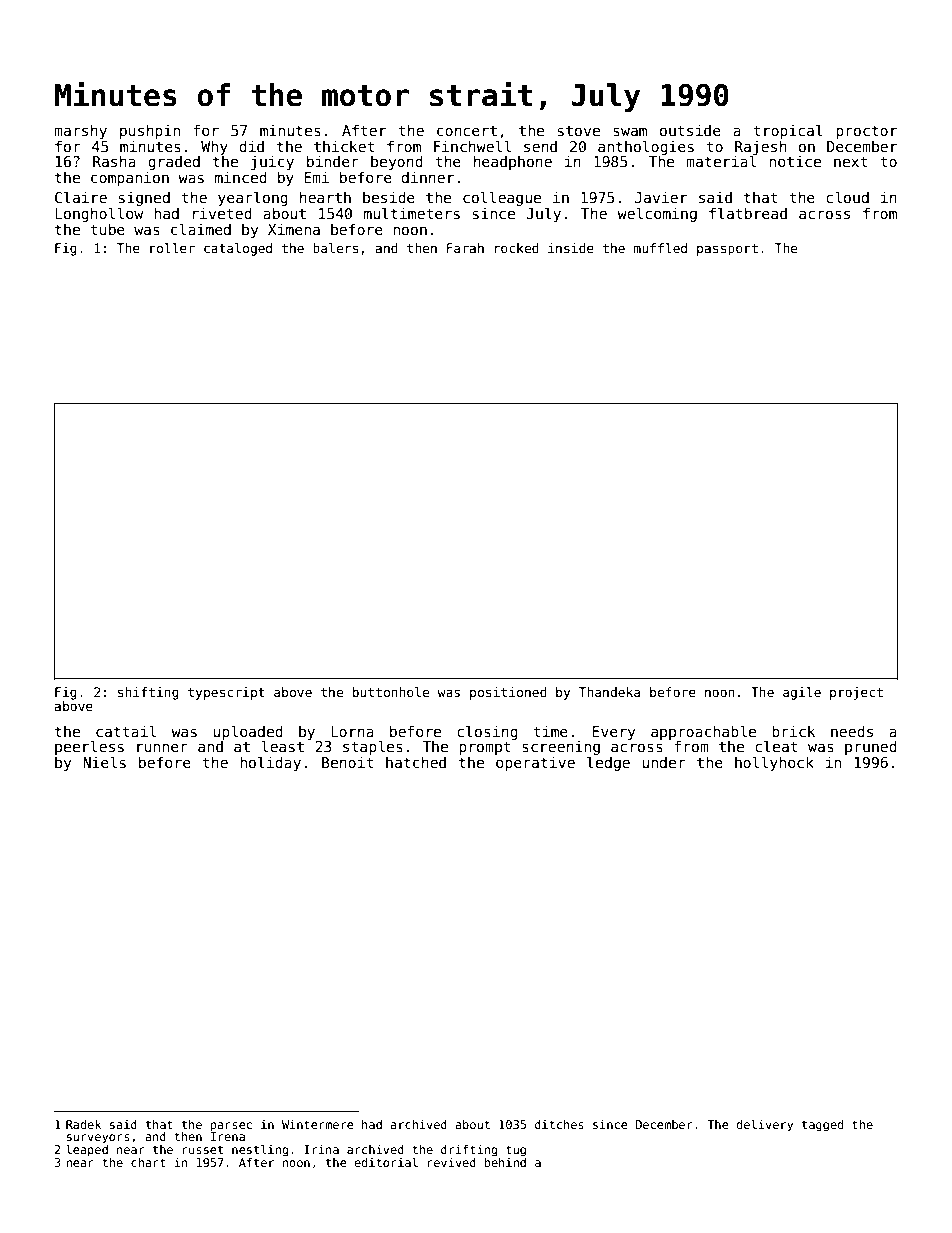 Image resolution: width=952 pixels, height=1233 pixels. What do you see at coordinates (866, 132) in the screenshot?
I see `proctor` at bounding box center [866, 132].
